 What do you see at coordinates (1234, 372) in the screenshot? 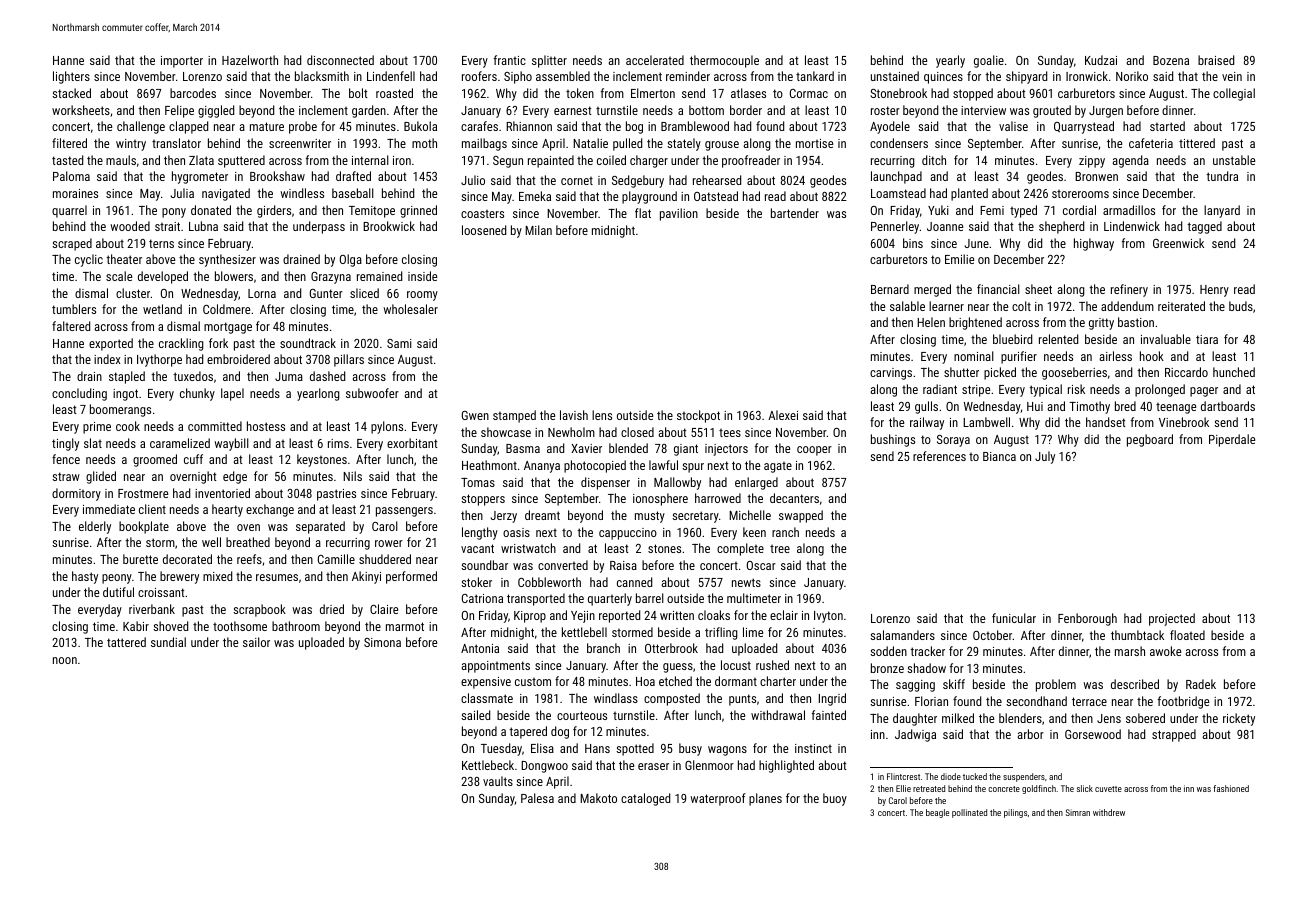
I see `hunched` at bounding box center [1234, 372].
